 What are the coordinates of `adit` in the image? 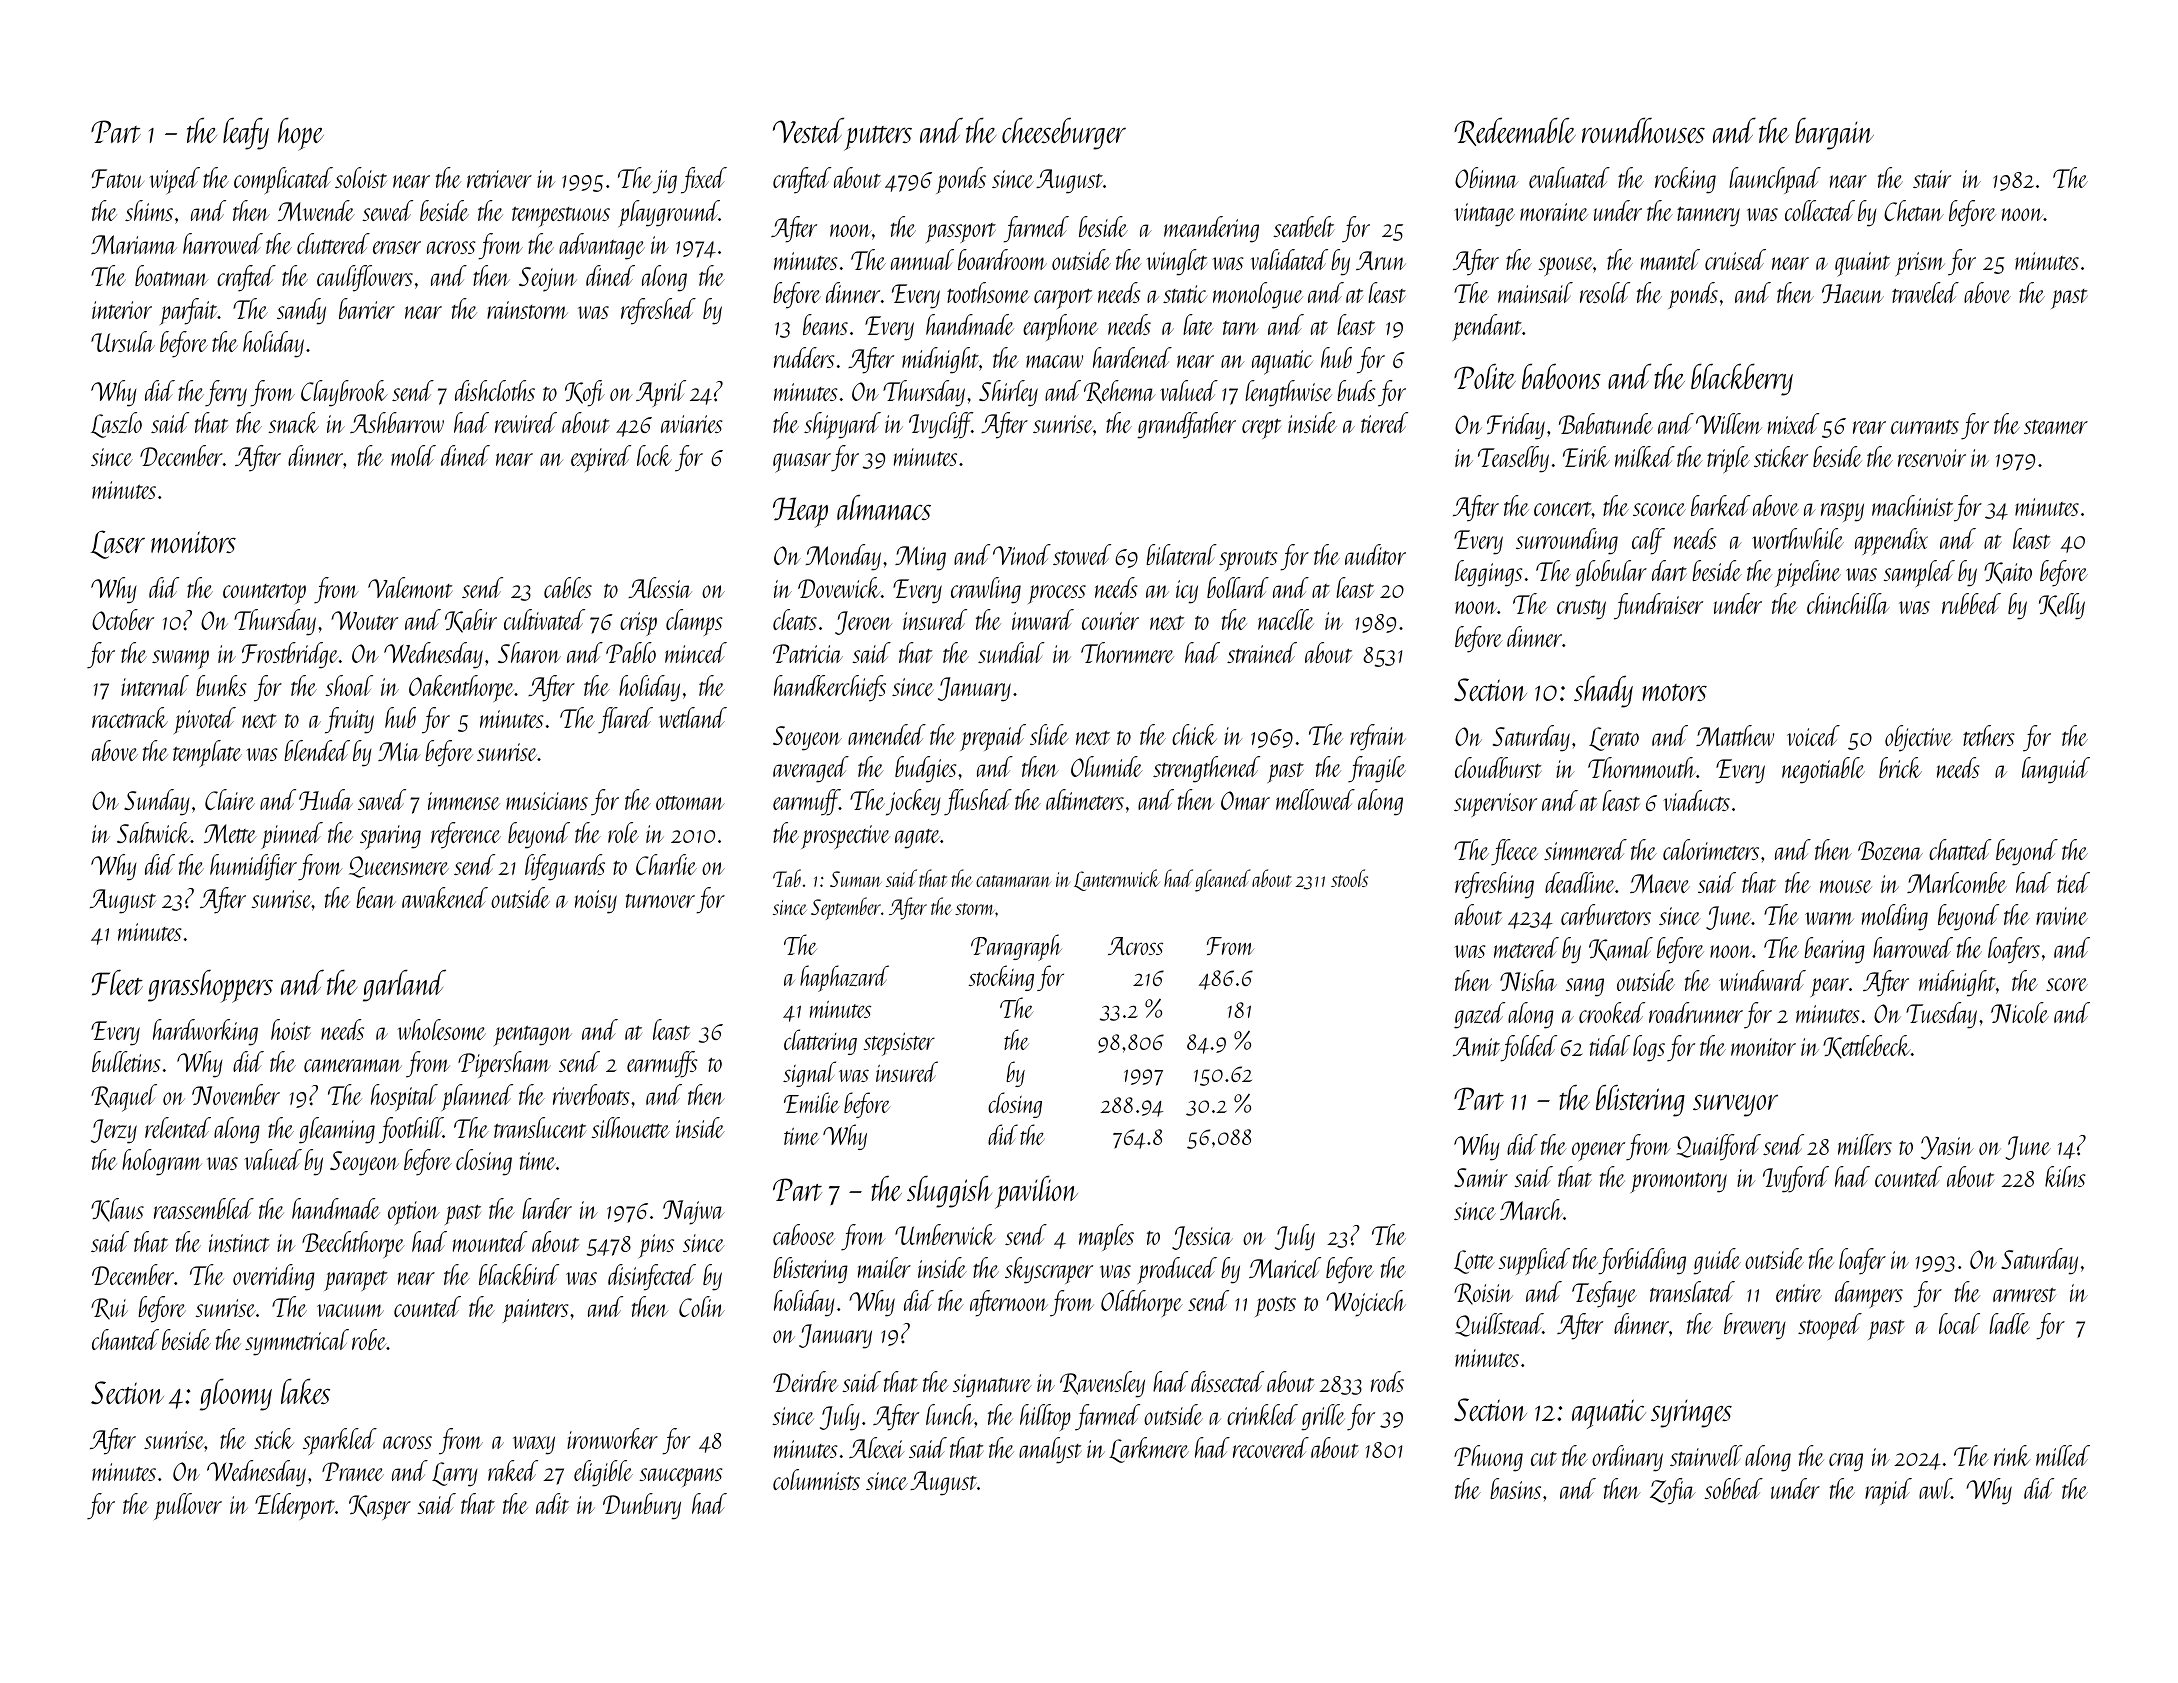 It's located at (552, 1503).
